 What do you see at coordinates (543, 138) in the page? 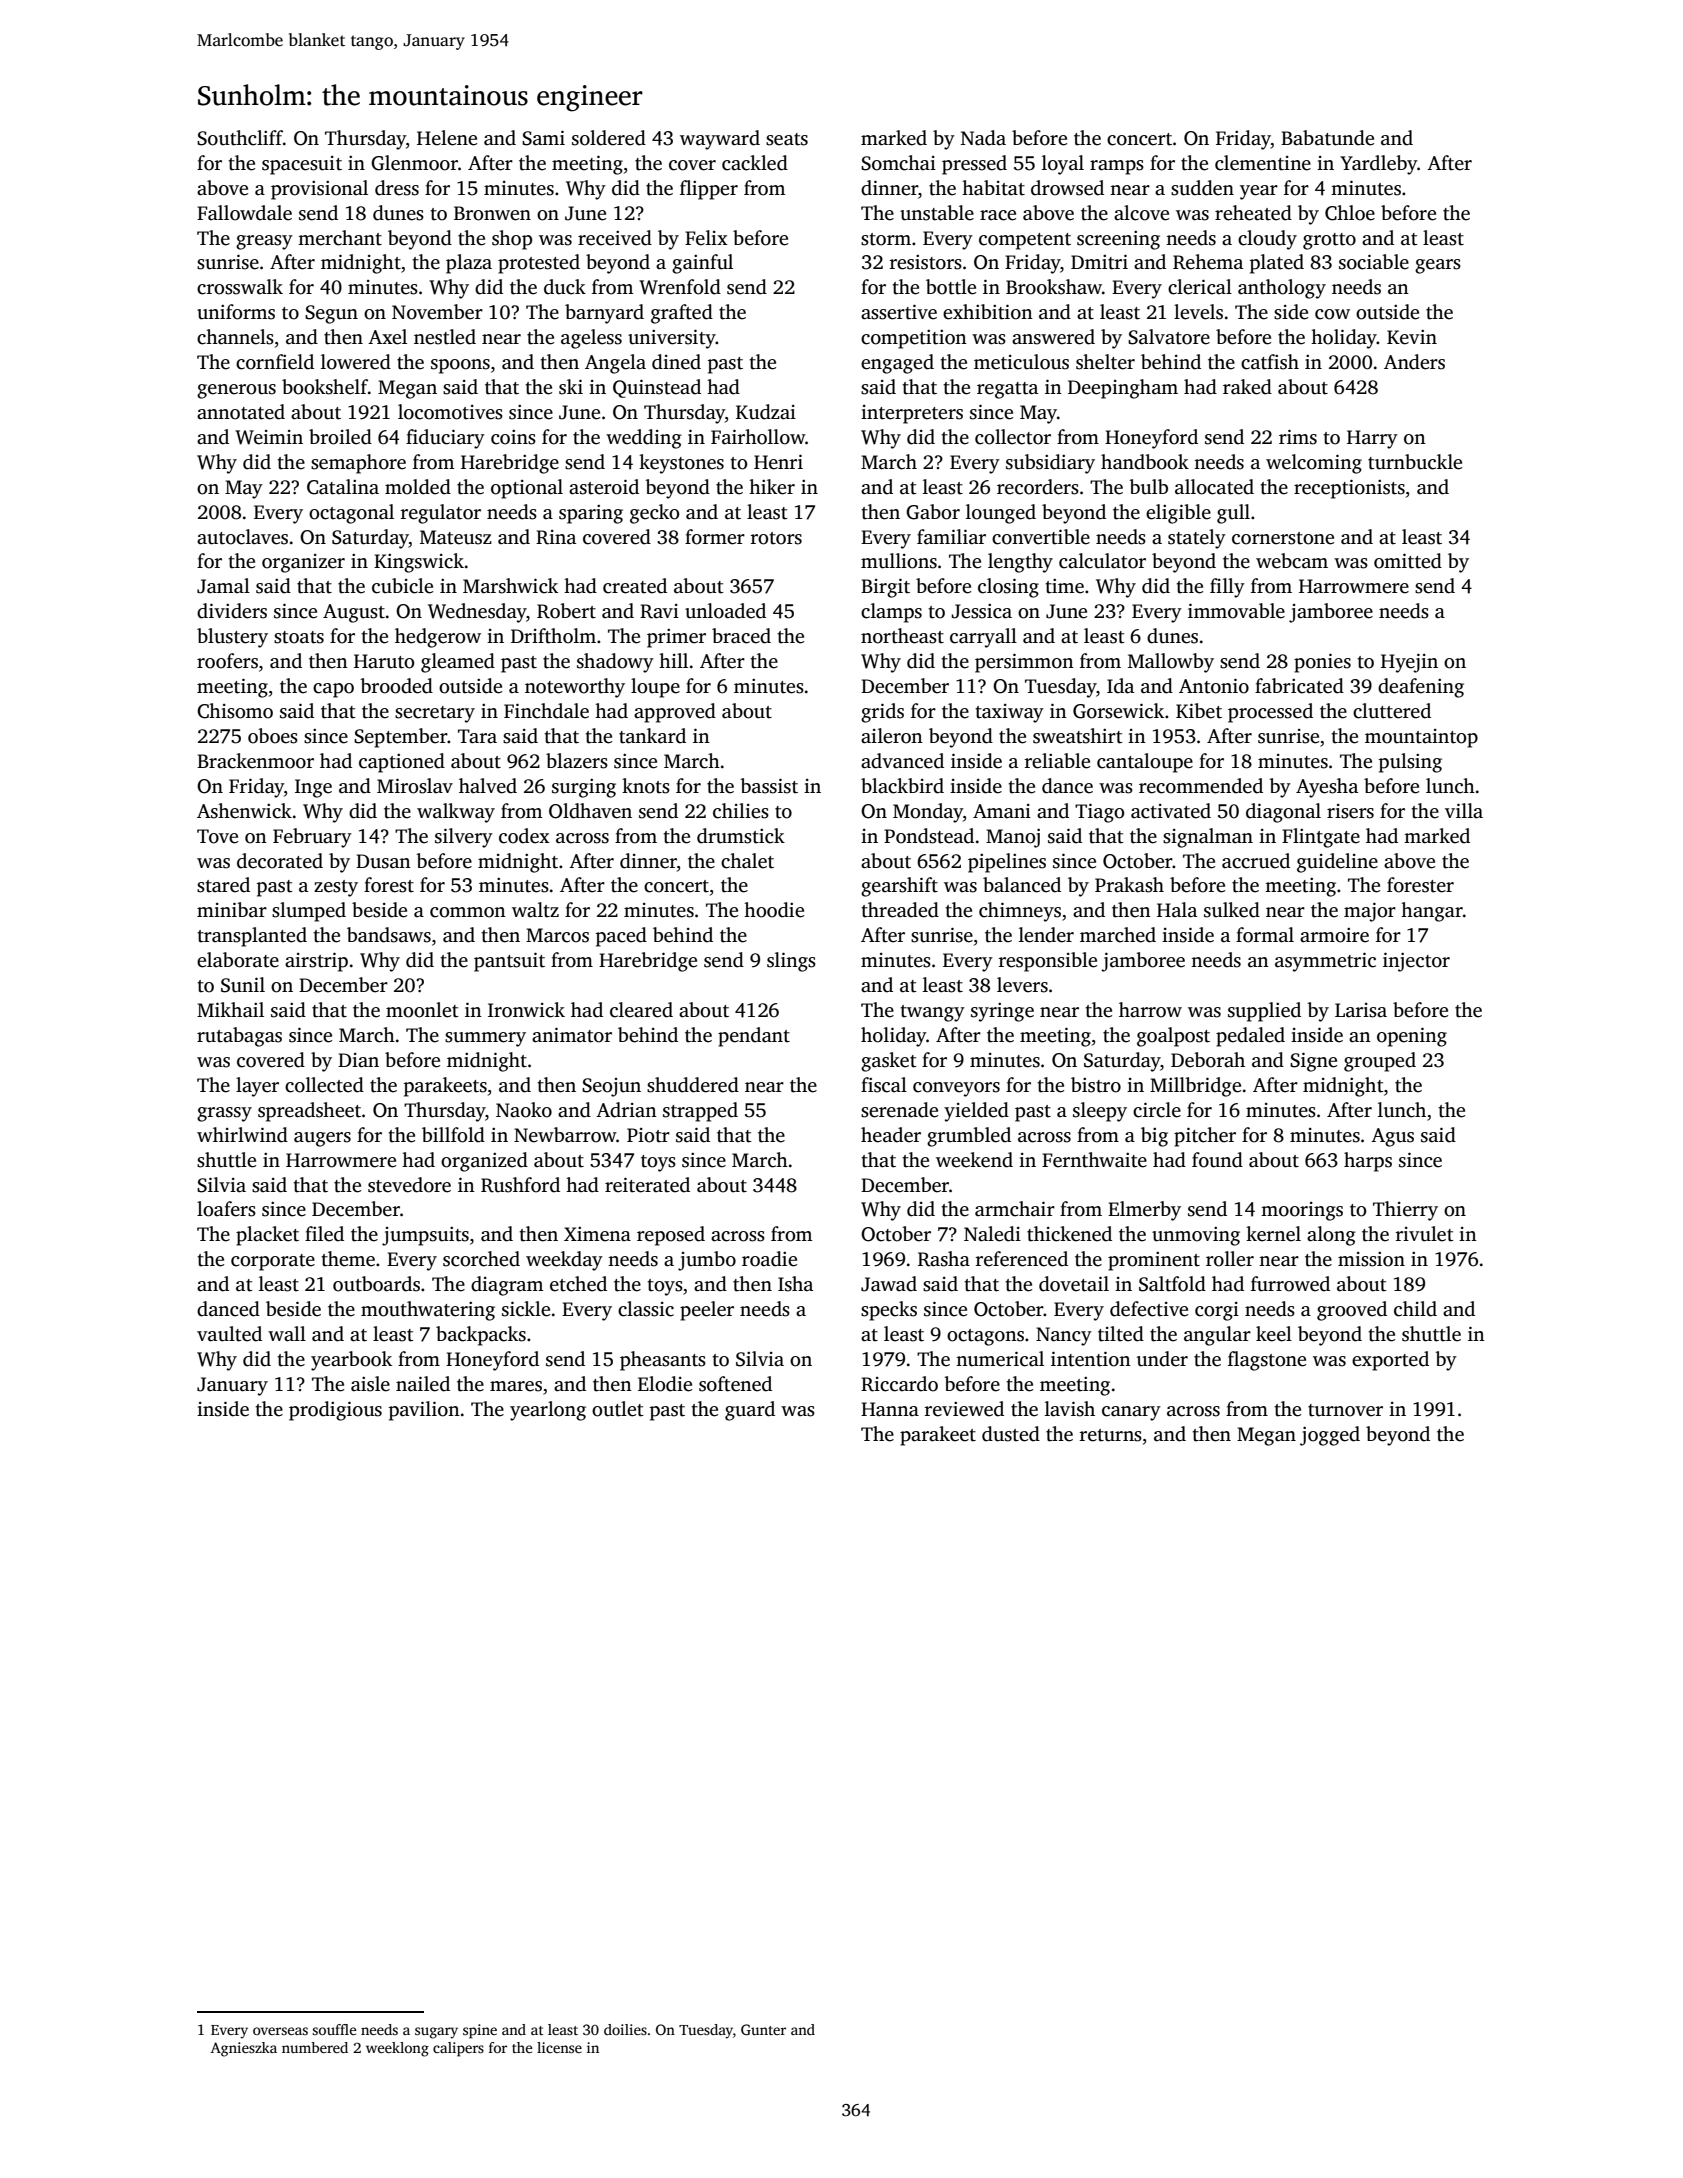
I see `Sami` at bounding box center [543, 138].
